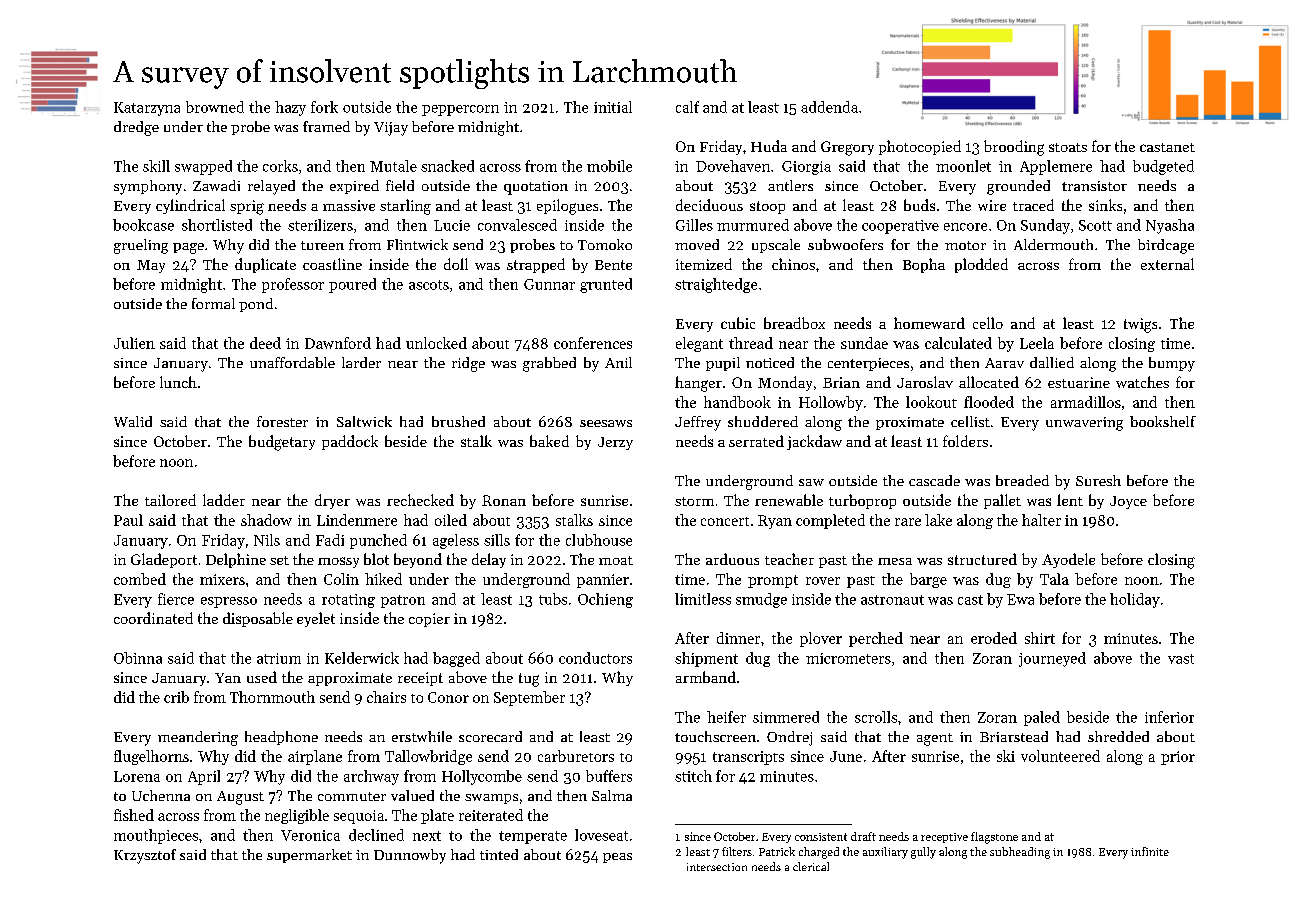 Image resolution: width=1308 pixels, height=924 pixels. I want to click on holiday, so click(1135, 600).
